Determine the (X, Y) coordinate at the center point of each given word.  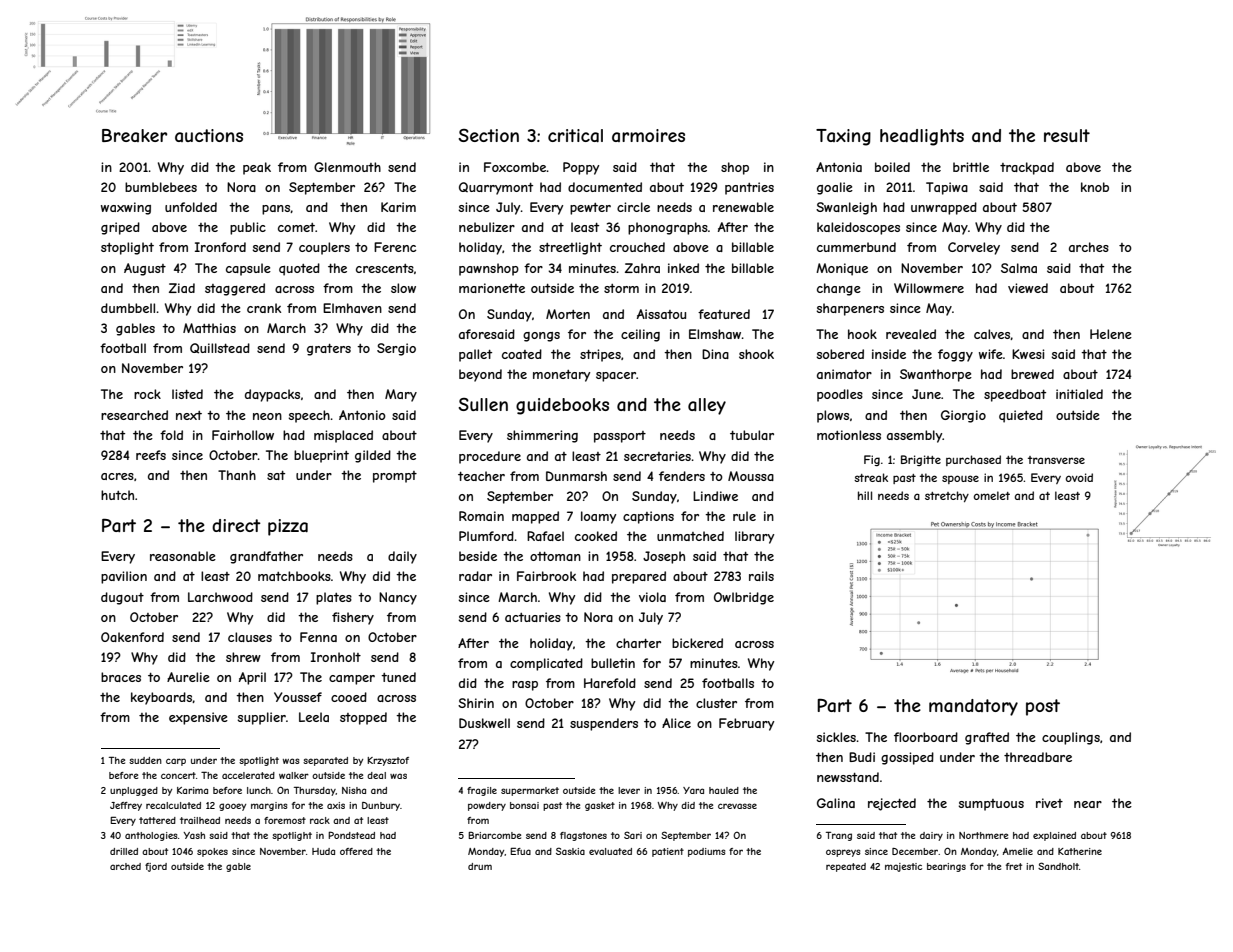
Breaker (134, 135)
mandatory (973, 707)
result (1067, 135)
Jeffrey (126, 806)
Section (488, 135)
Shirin (476, 703)
